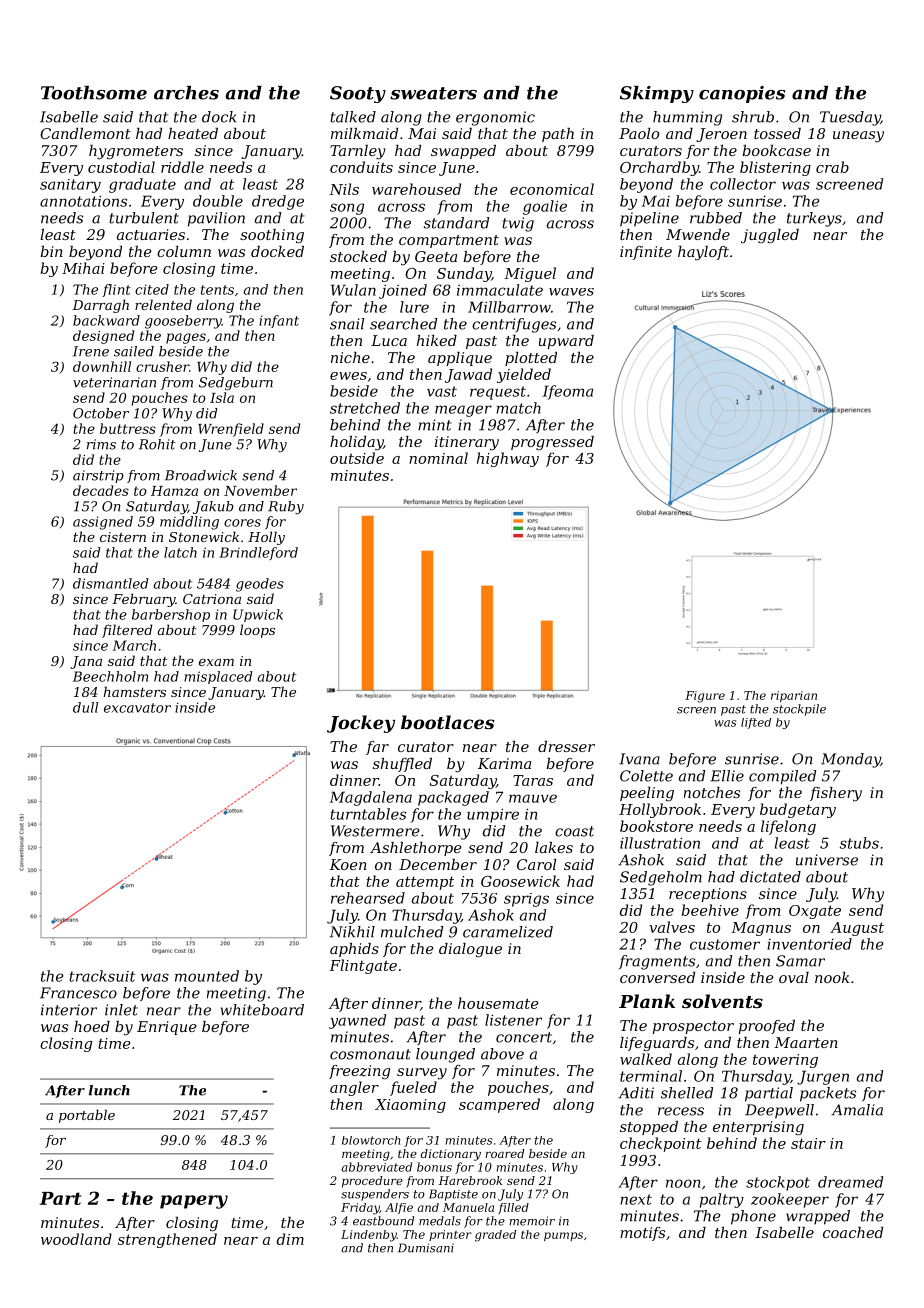  Describe the element at coordinates (794, 696) in the screenshot. I see `riparian` at that location.
